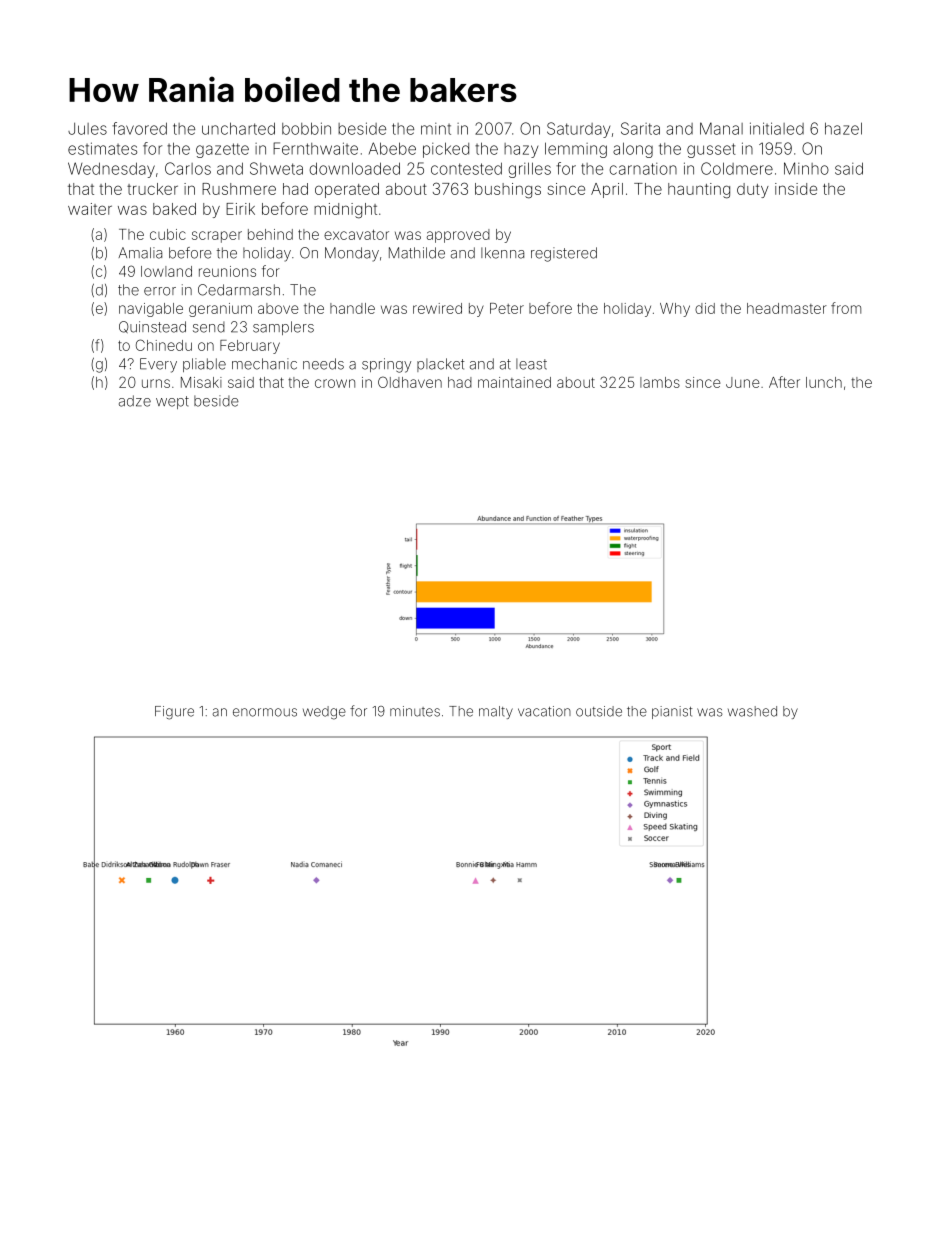 The height and width of the image is (1233, 952). I want to click on Manal, so click(721, 128).
